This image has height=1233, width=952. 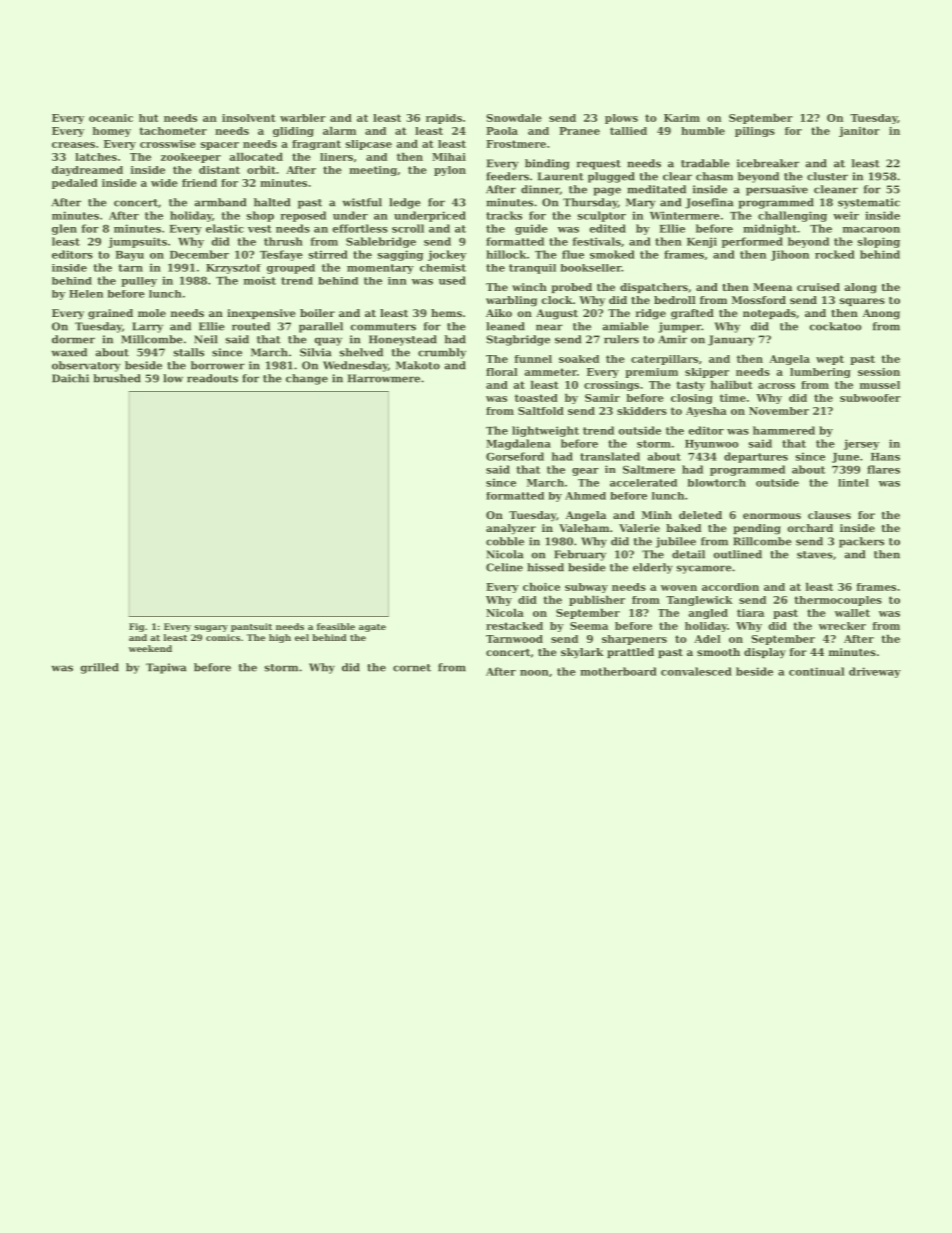 I want to click on wide, so click(x=164, y=183).
